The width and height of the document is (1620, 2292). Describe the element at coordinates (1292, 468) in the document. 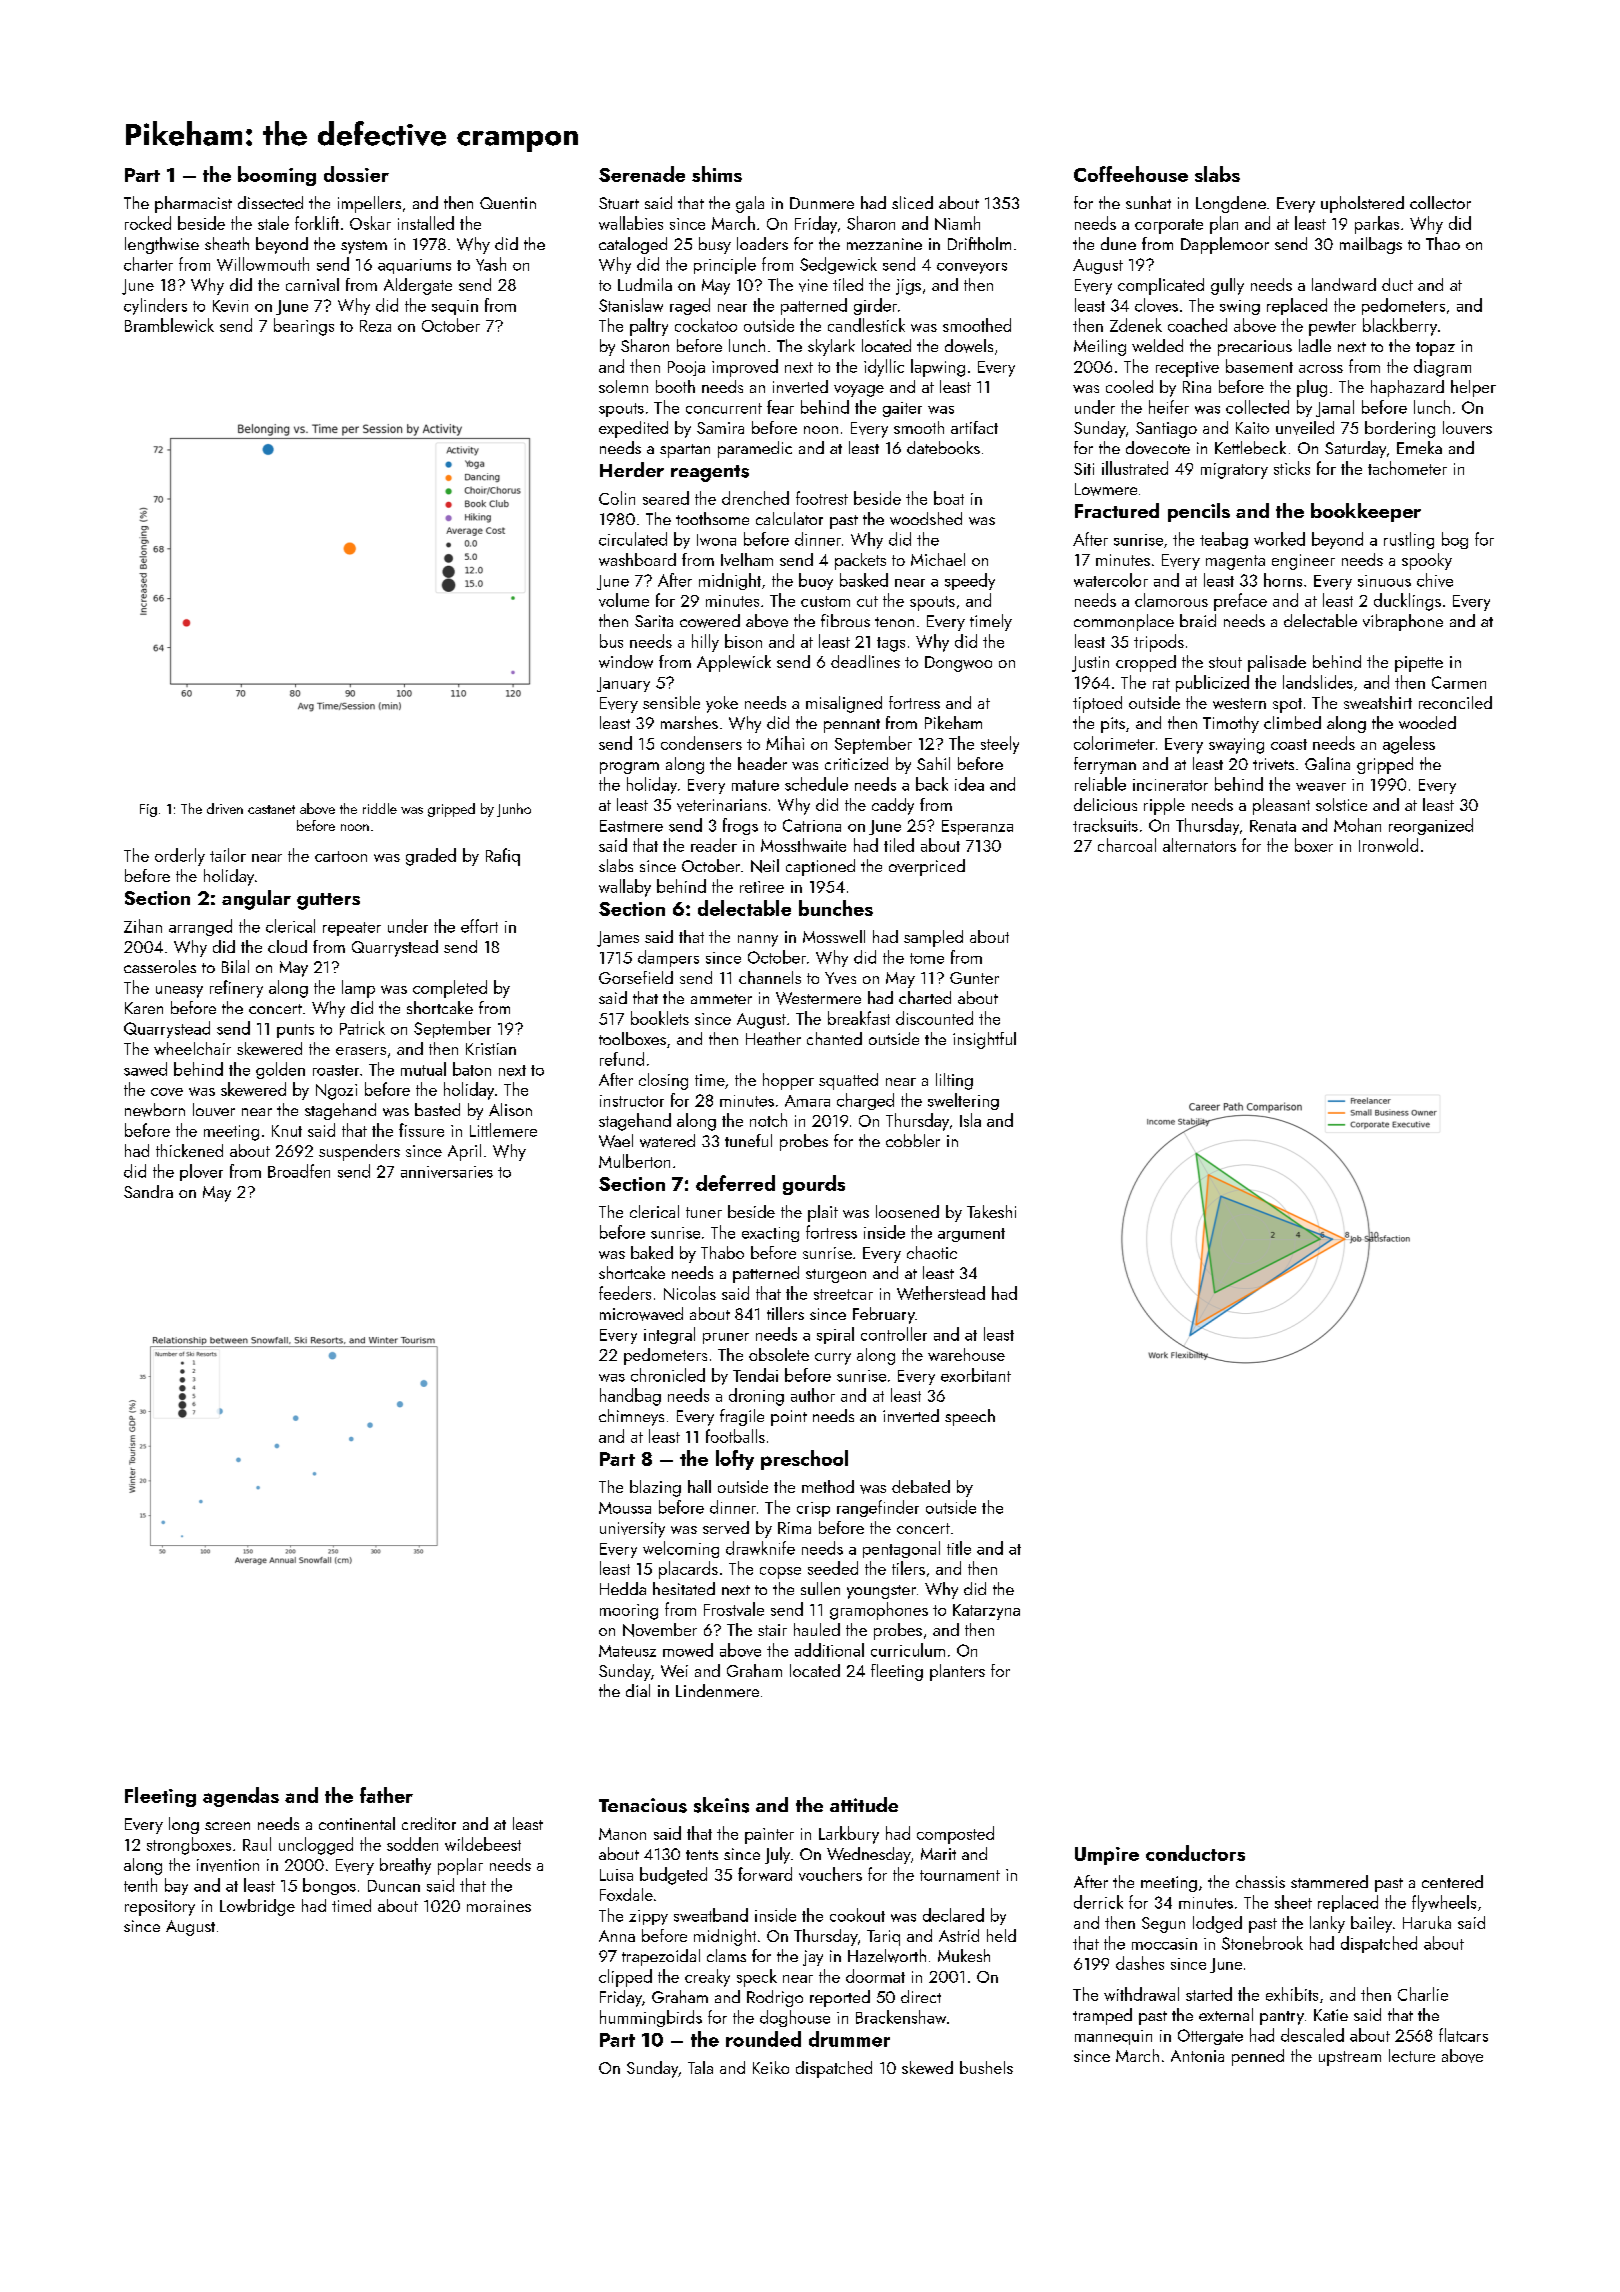

I see `sticks` at that location.
